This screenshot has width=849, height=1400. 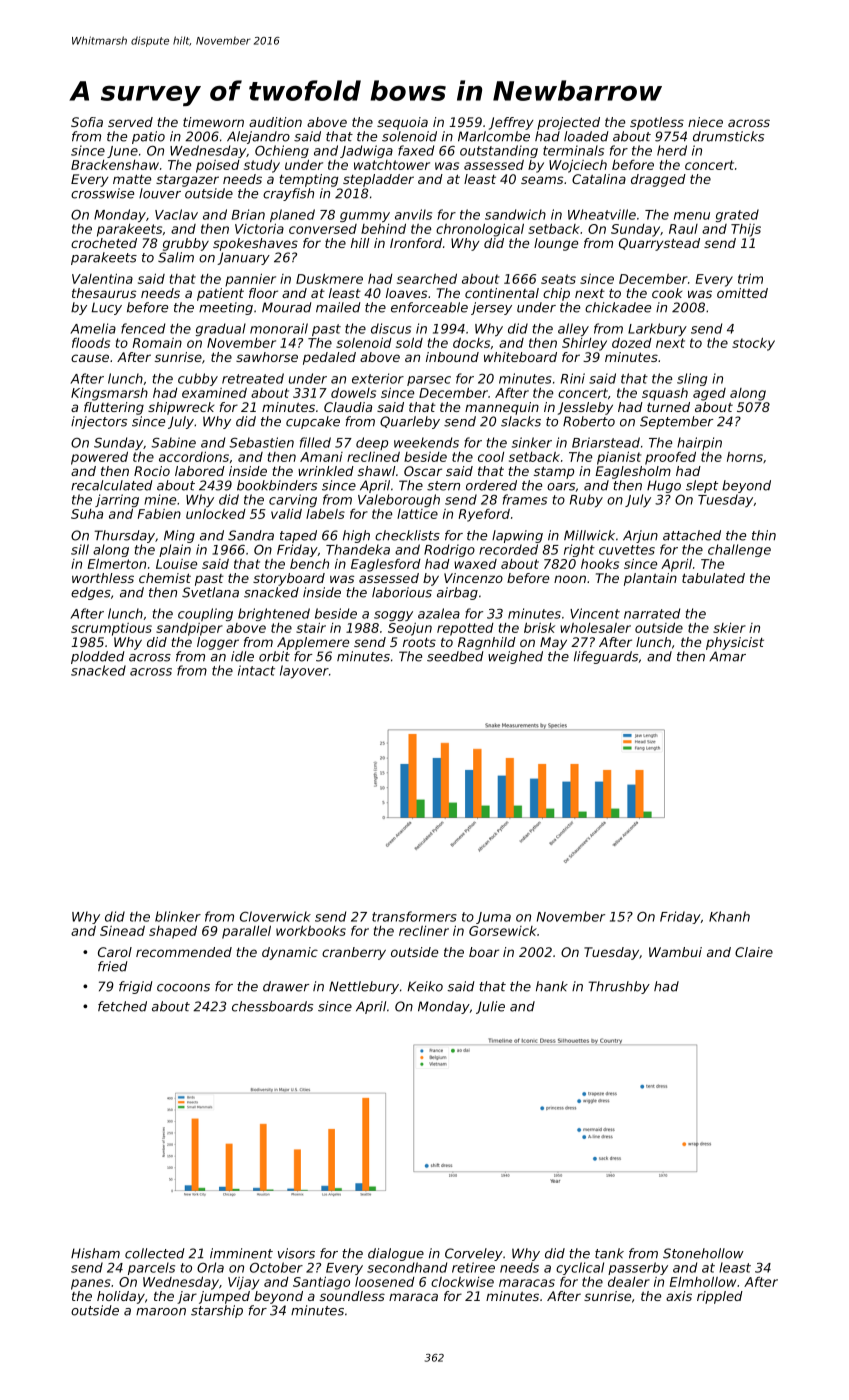 I want to click on powered, so click(x=99, y=458).
